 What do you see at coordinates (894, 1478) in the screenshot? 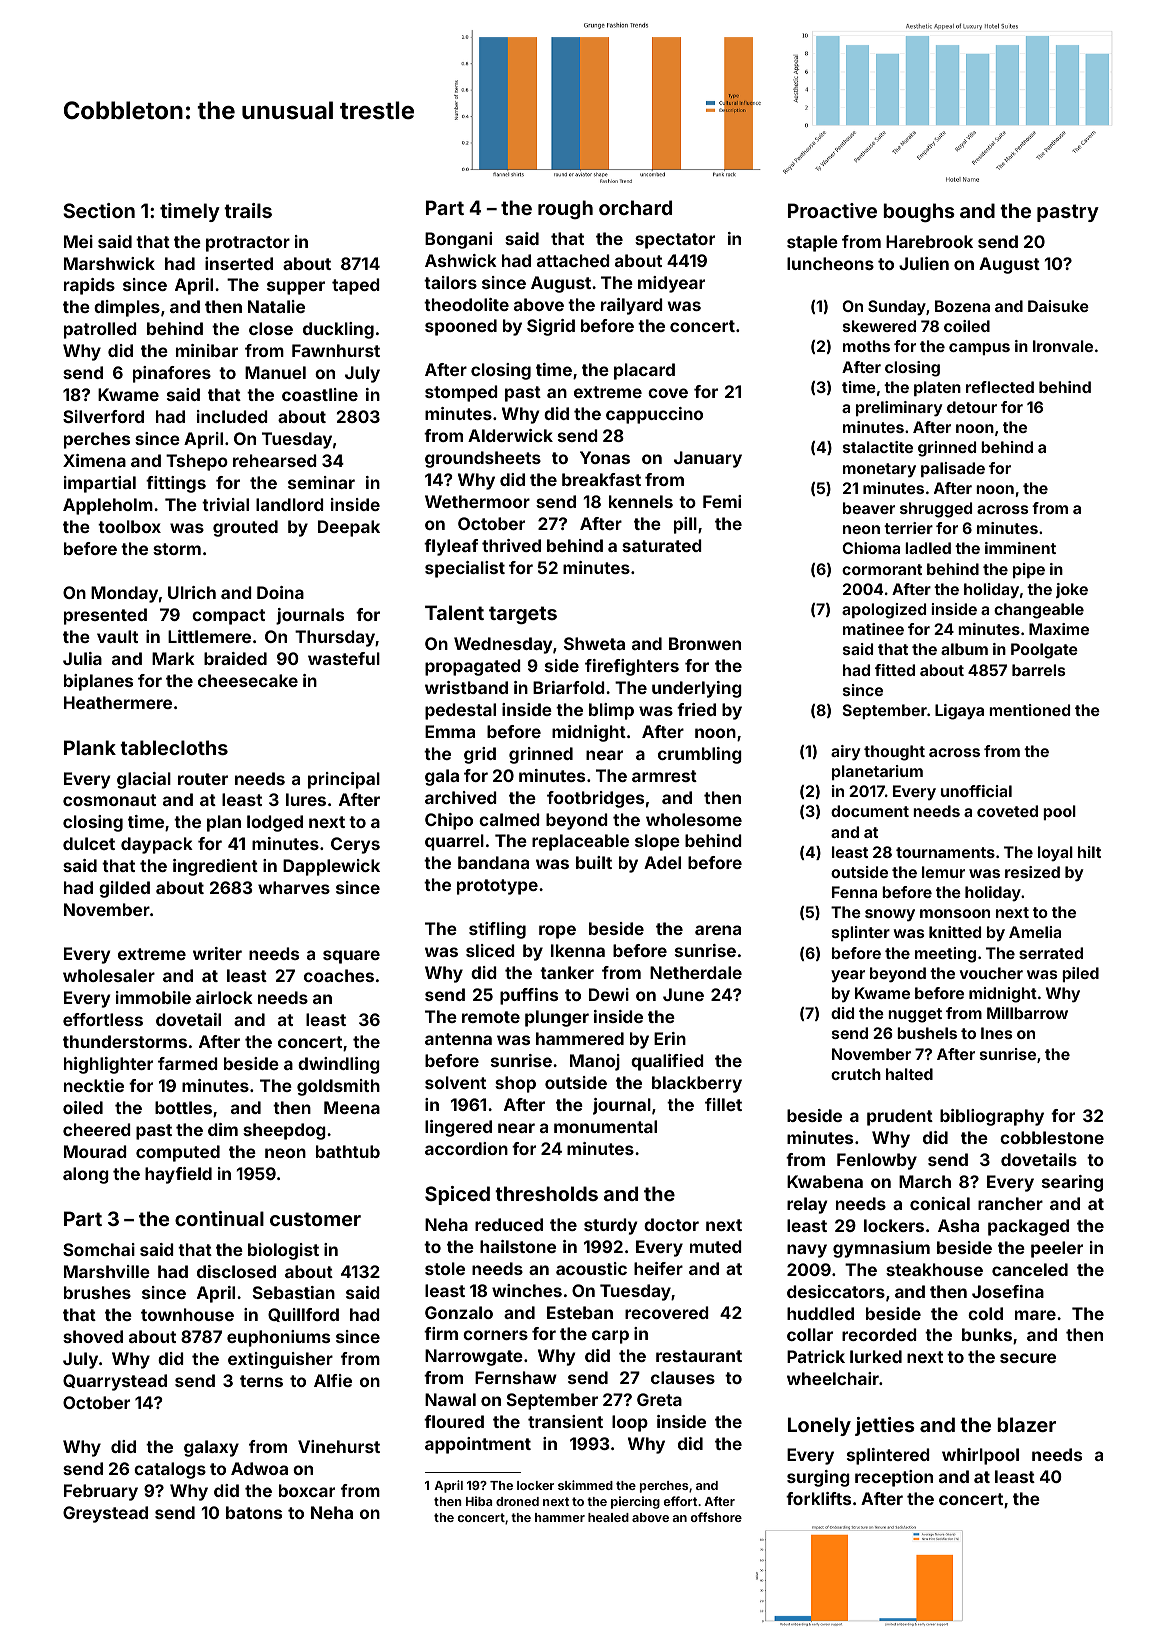
I see `reception` at bounding box center [894, 1478].
